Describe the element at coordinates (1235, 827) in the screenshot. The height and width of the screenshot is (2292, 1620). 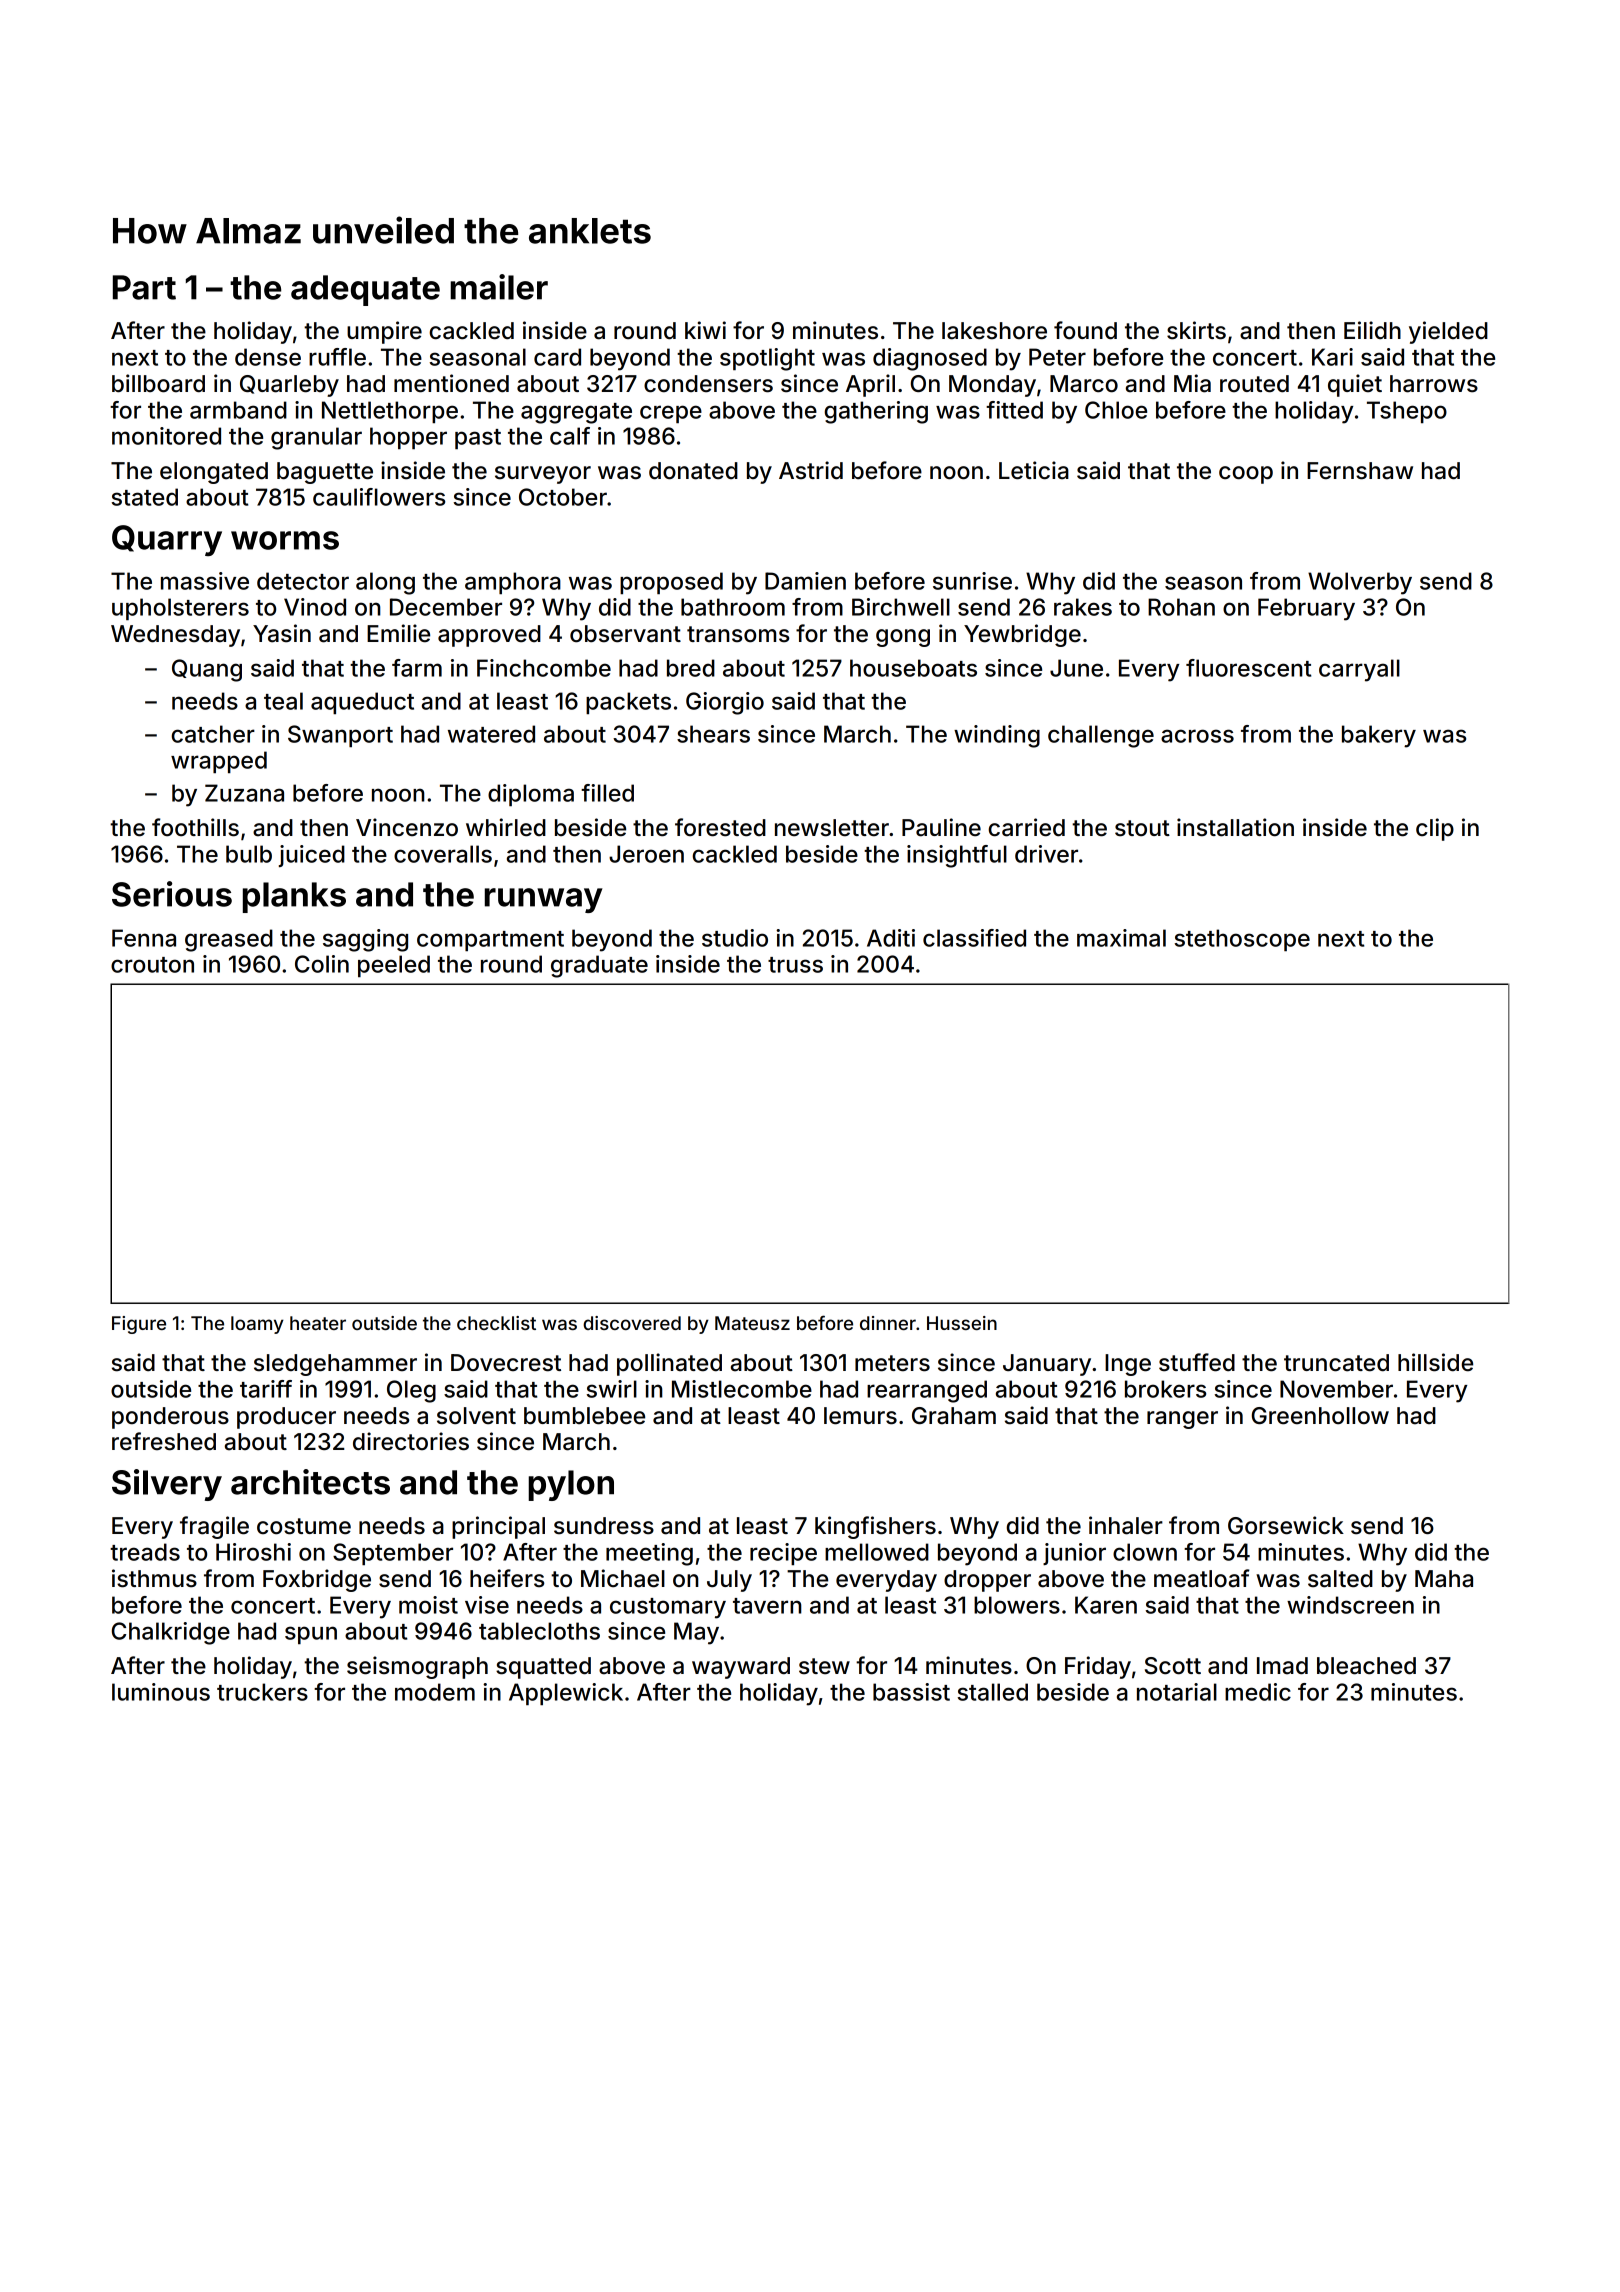
I see `installation` at that location.
